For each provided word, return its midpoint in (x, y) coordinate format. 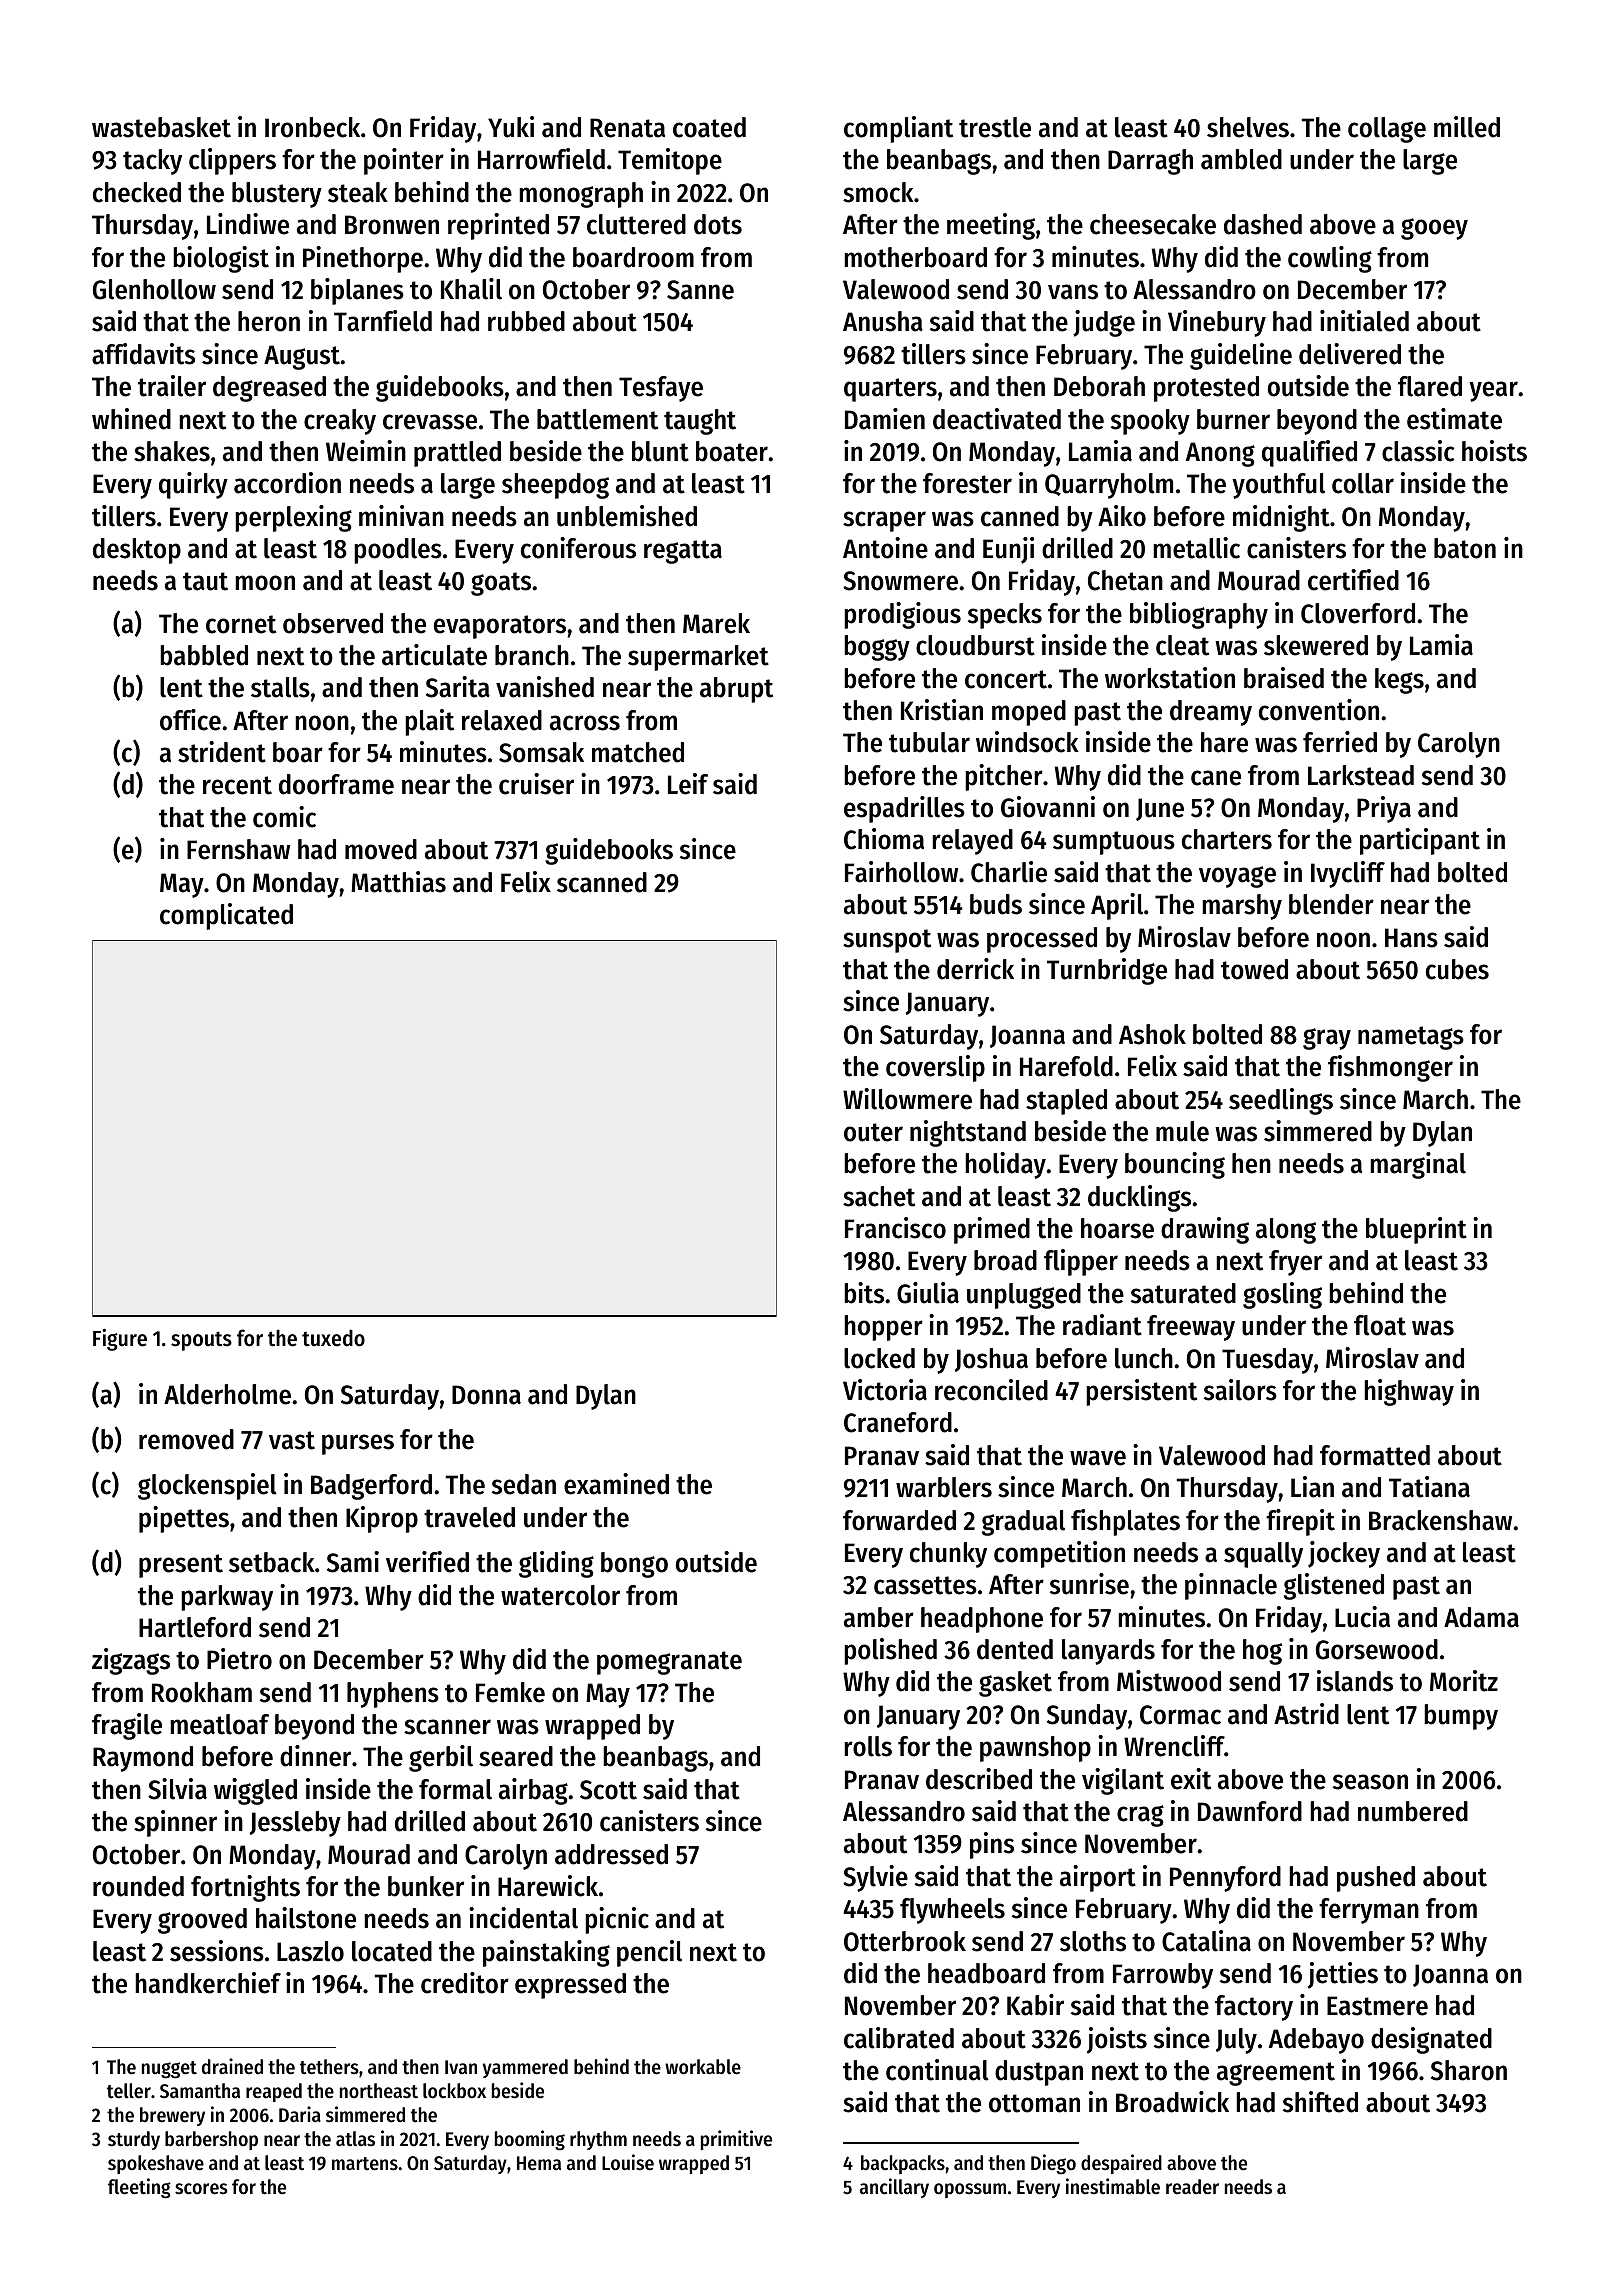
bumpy (1461, 1717)
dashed (1263, 224)
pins (992, 1845)
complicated (226, 916)
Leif (688, 784)
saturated (1183, 1293)
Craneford (898, 1422)
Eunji (1008, 550)
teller (129, 2091)
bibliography (1199, 615)
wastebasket (161, 127)
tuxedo (333, 1338)
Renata (627, 128)
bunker (426, 1886)
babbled (204, 655)
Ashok (1152, 1034)
